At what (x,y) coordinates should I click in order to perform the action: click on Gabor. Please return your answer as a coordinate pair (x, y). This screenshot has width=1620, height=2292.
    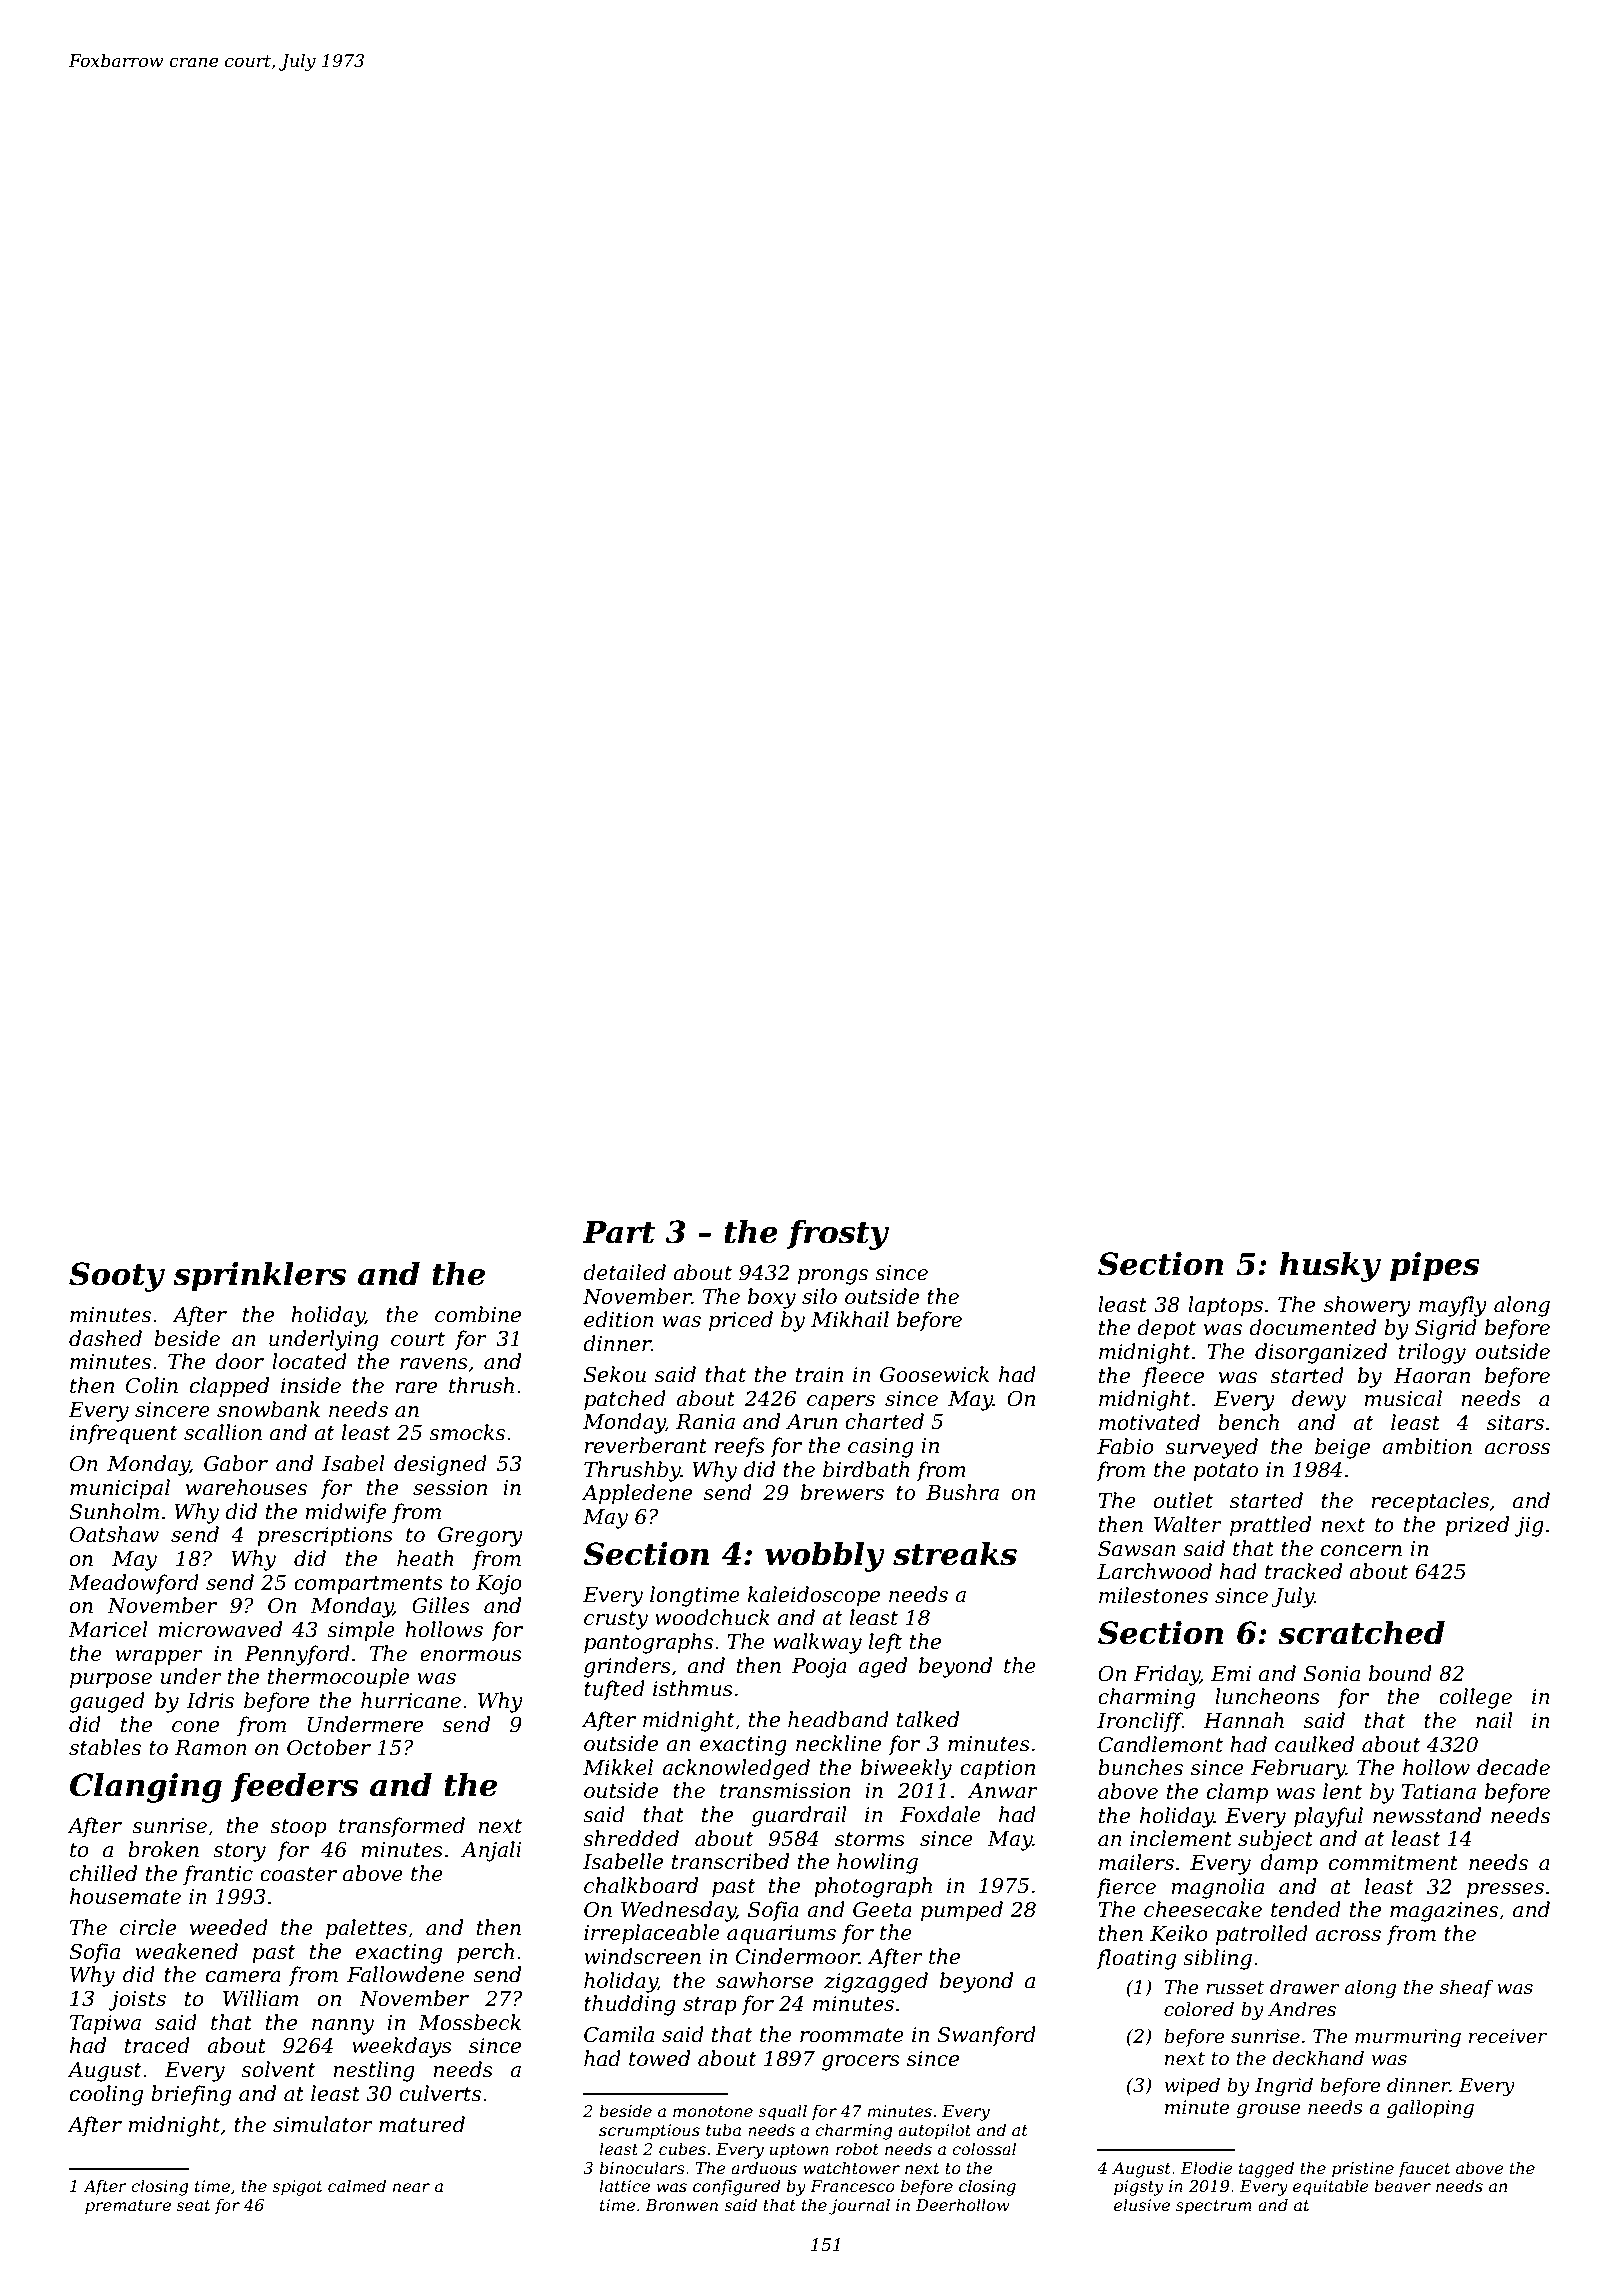
    Looking at the image, I should click on (236, 1463).
